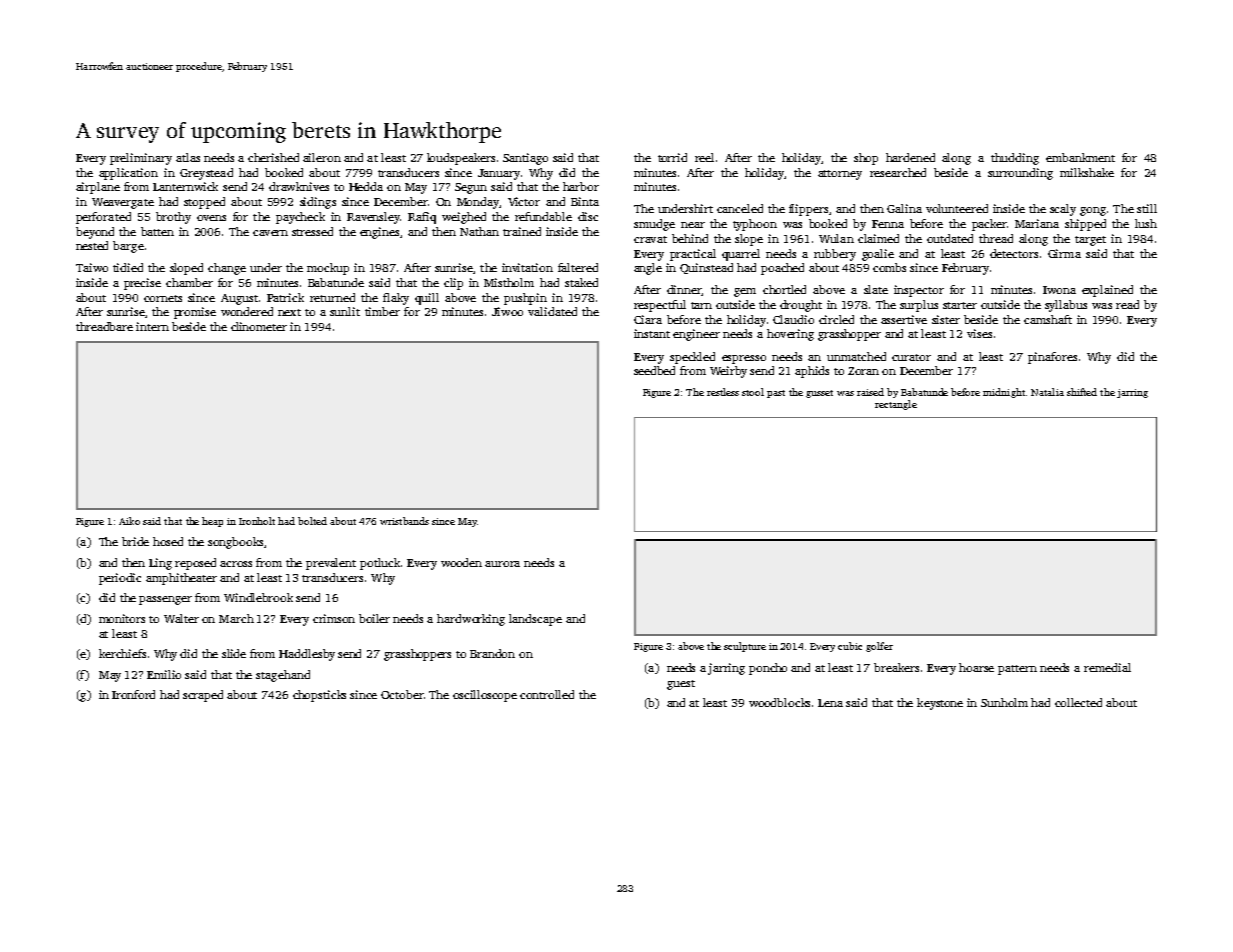  I want to click on tarn, so click(701, 305).
